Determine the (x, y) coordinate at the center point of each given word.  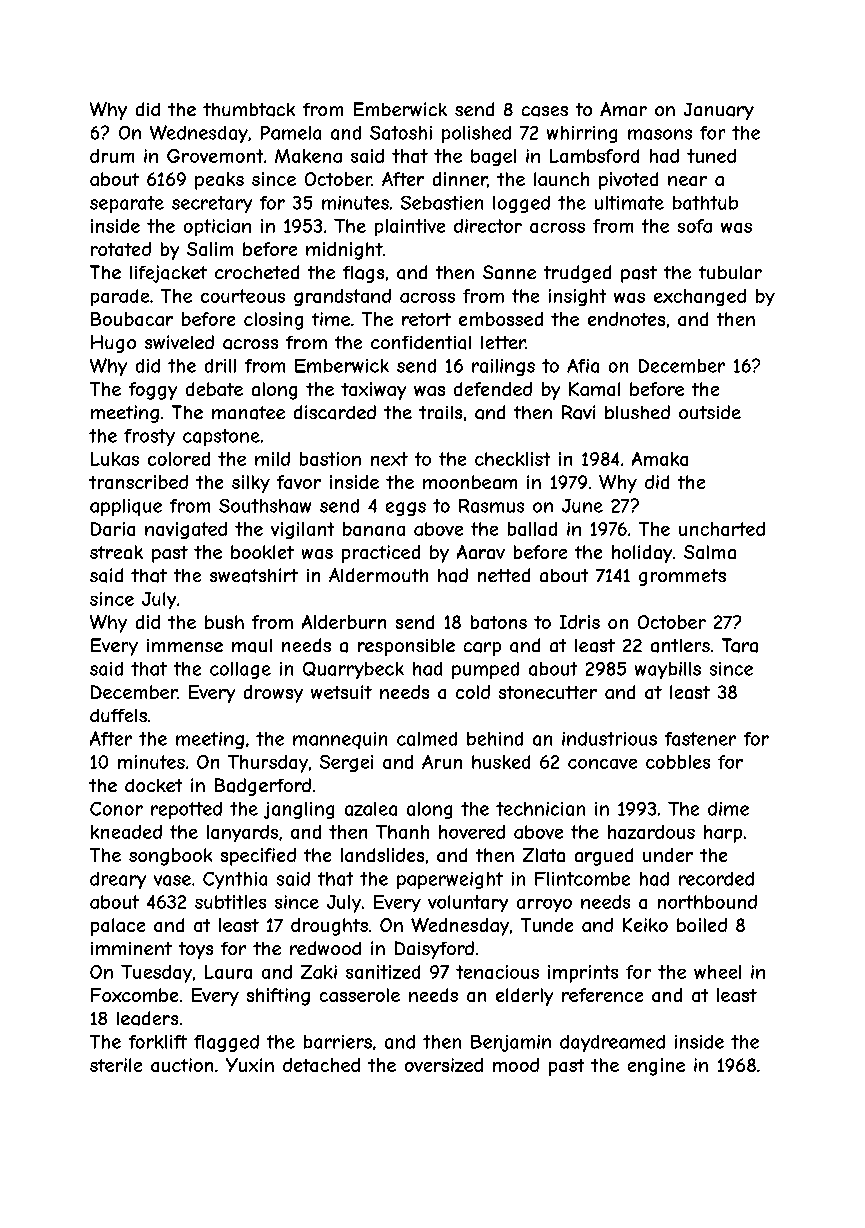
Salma (710, 552)
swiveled (179, 342)
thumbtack (249, 110)
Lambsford (594, 156)
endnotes (626, 319)
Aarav (481, 552)
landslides (382, 855)
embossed (501, 319)
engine (656, 1067)
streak (116, 552)
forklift (158, 1042)
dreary (118, 880)
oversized (444, 1065)
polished (476, 134)
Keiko (645, 925)
